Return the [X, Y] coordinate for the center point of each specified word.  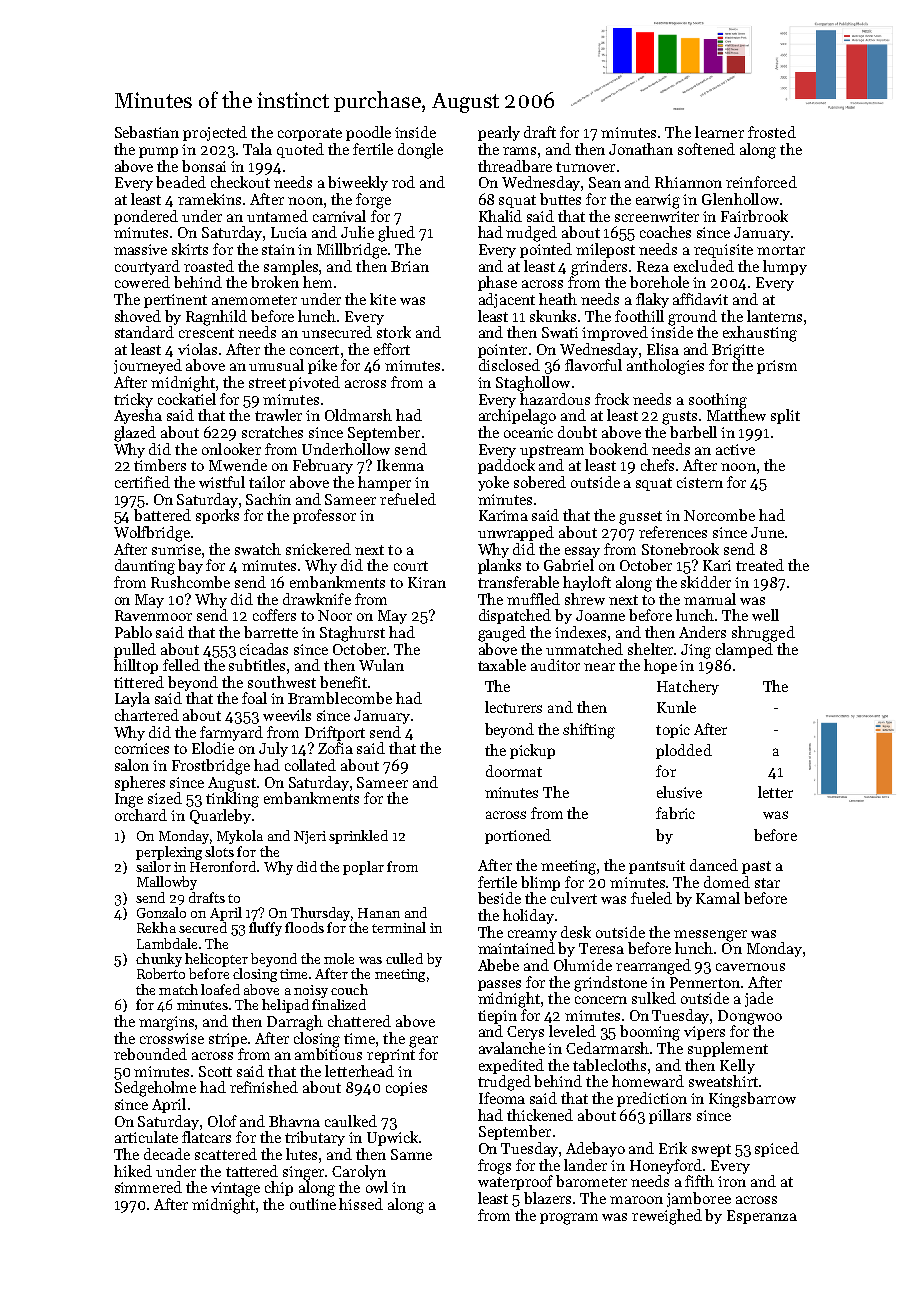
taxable [502, 665]
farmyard [231, 733]
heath [558, 299]
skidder [706, 582]
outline [313, 1204]
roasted [209, 266]
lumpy [785, 267]
